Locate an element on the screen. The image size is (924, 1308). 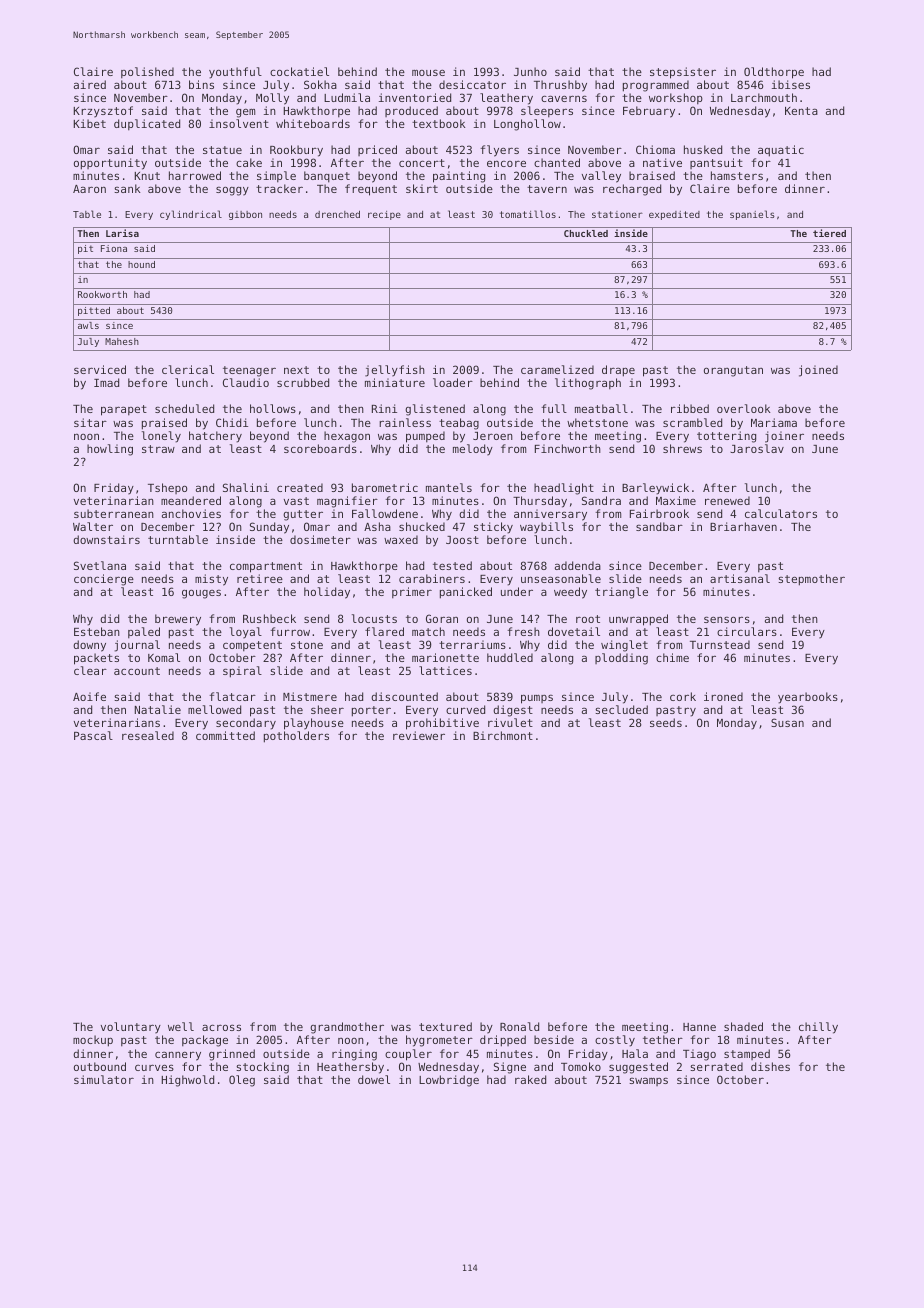
winglet is located at coordinates (624, 646).
